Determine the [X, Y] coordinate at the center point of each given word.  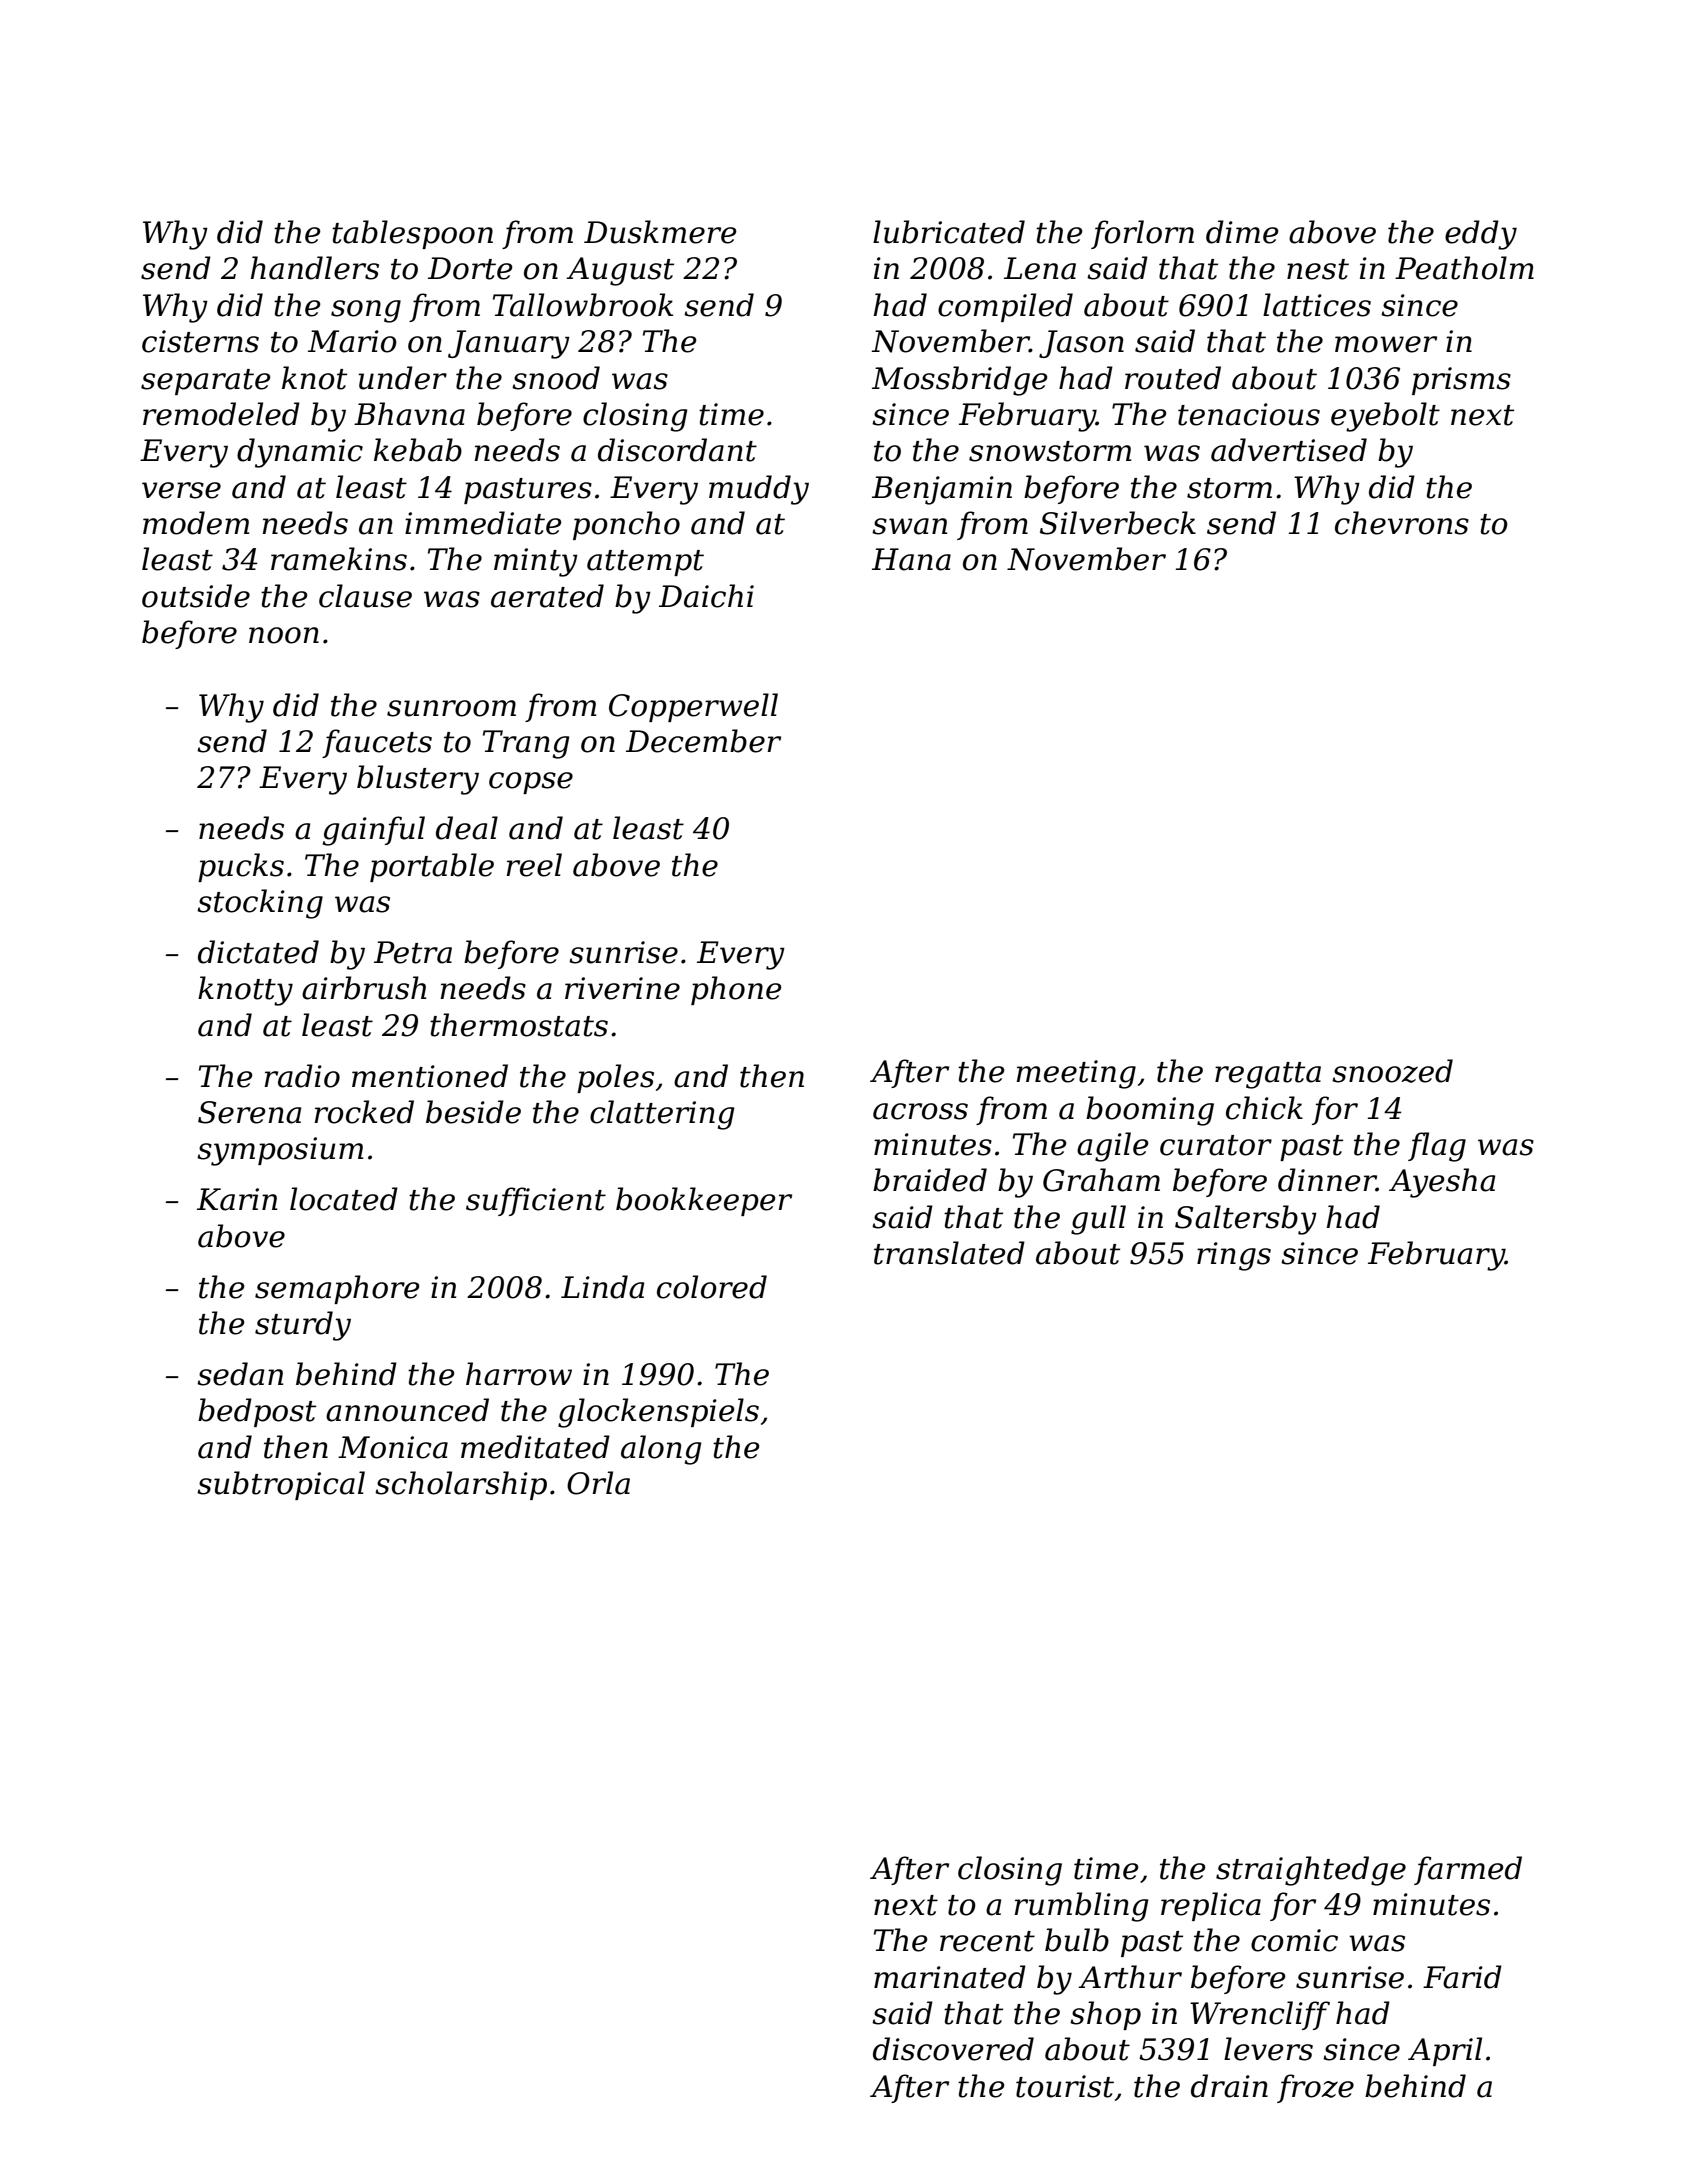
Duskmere [660, 232]
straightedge [1311, 1871]
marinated [950, 1977]
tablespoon [412, 234]
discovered [953, 2049]
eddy [1481, 235]
